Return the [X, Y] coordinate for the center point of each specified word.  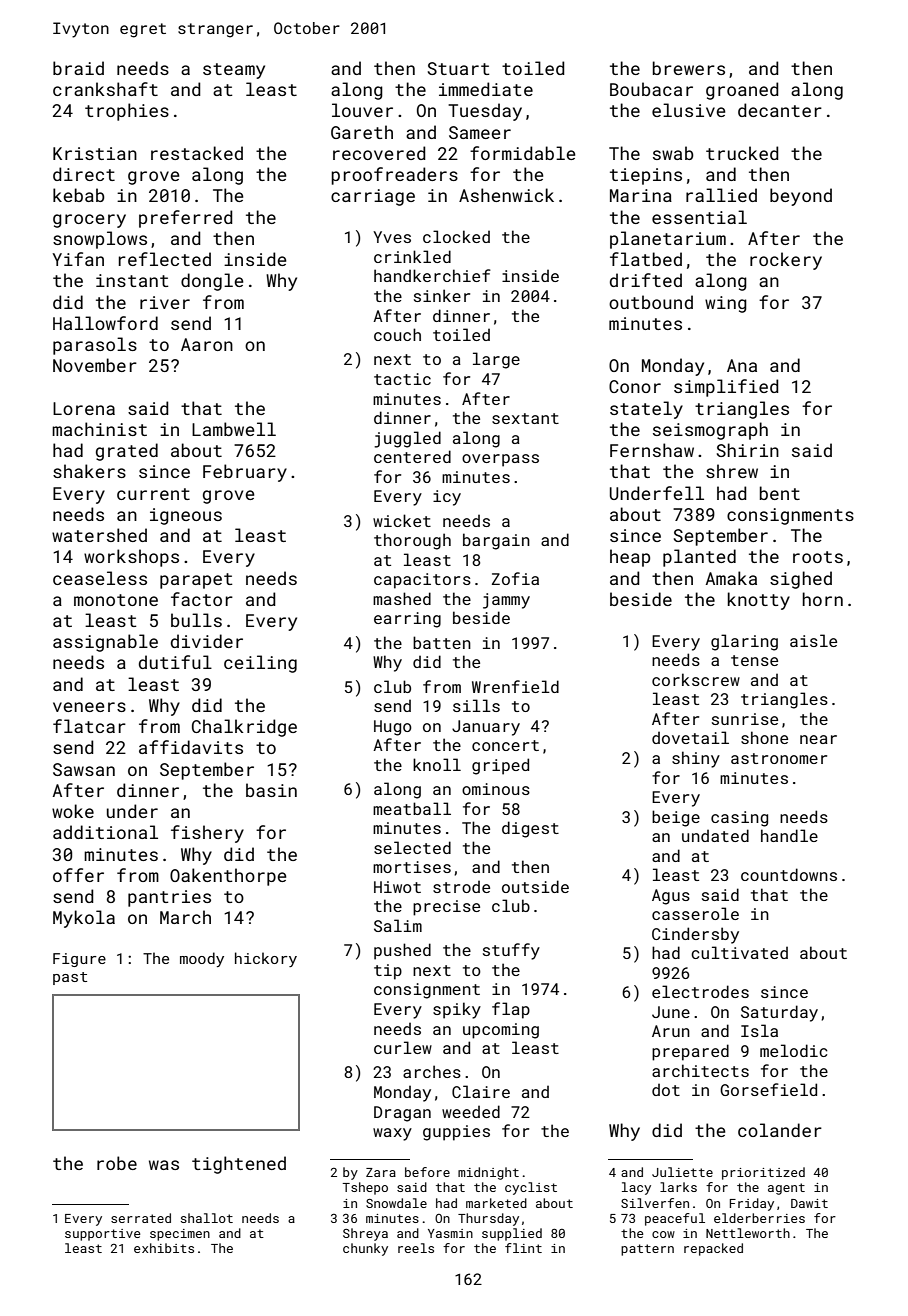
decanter [780, 110]
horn [822, 599]
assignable [105, 643]
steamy [234, 71]
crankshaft [105, 89]
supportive [102, 1235]
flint [523, 1248]
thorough [412, 541]
